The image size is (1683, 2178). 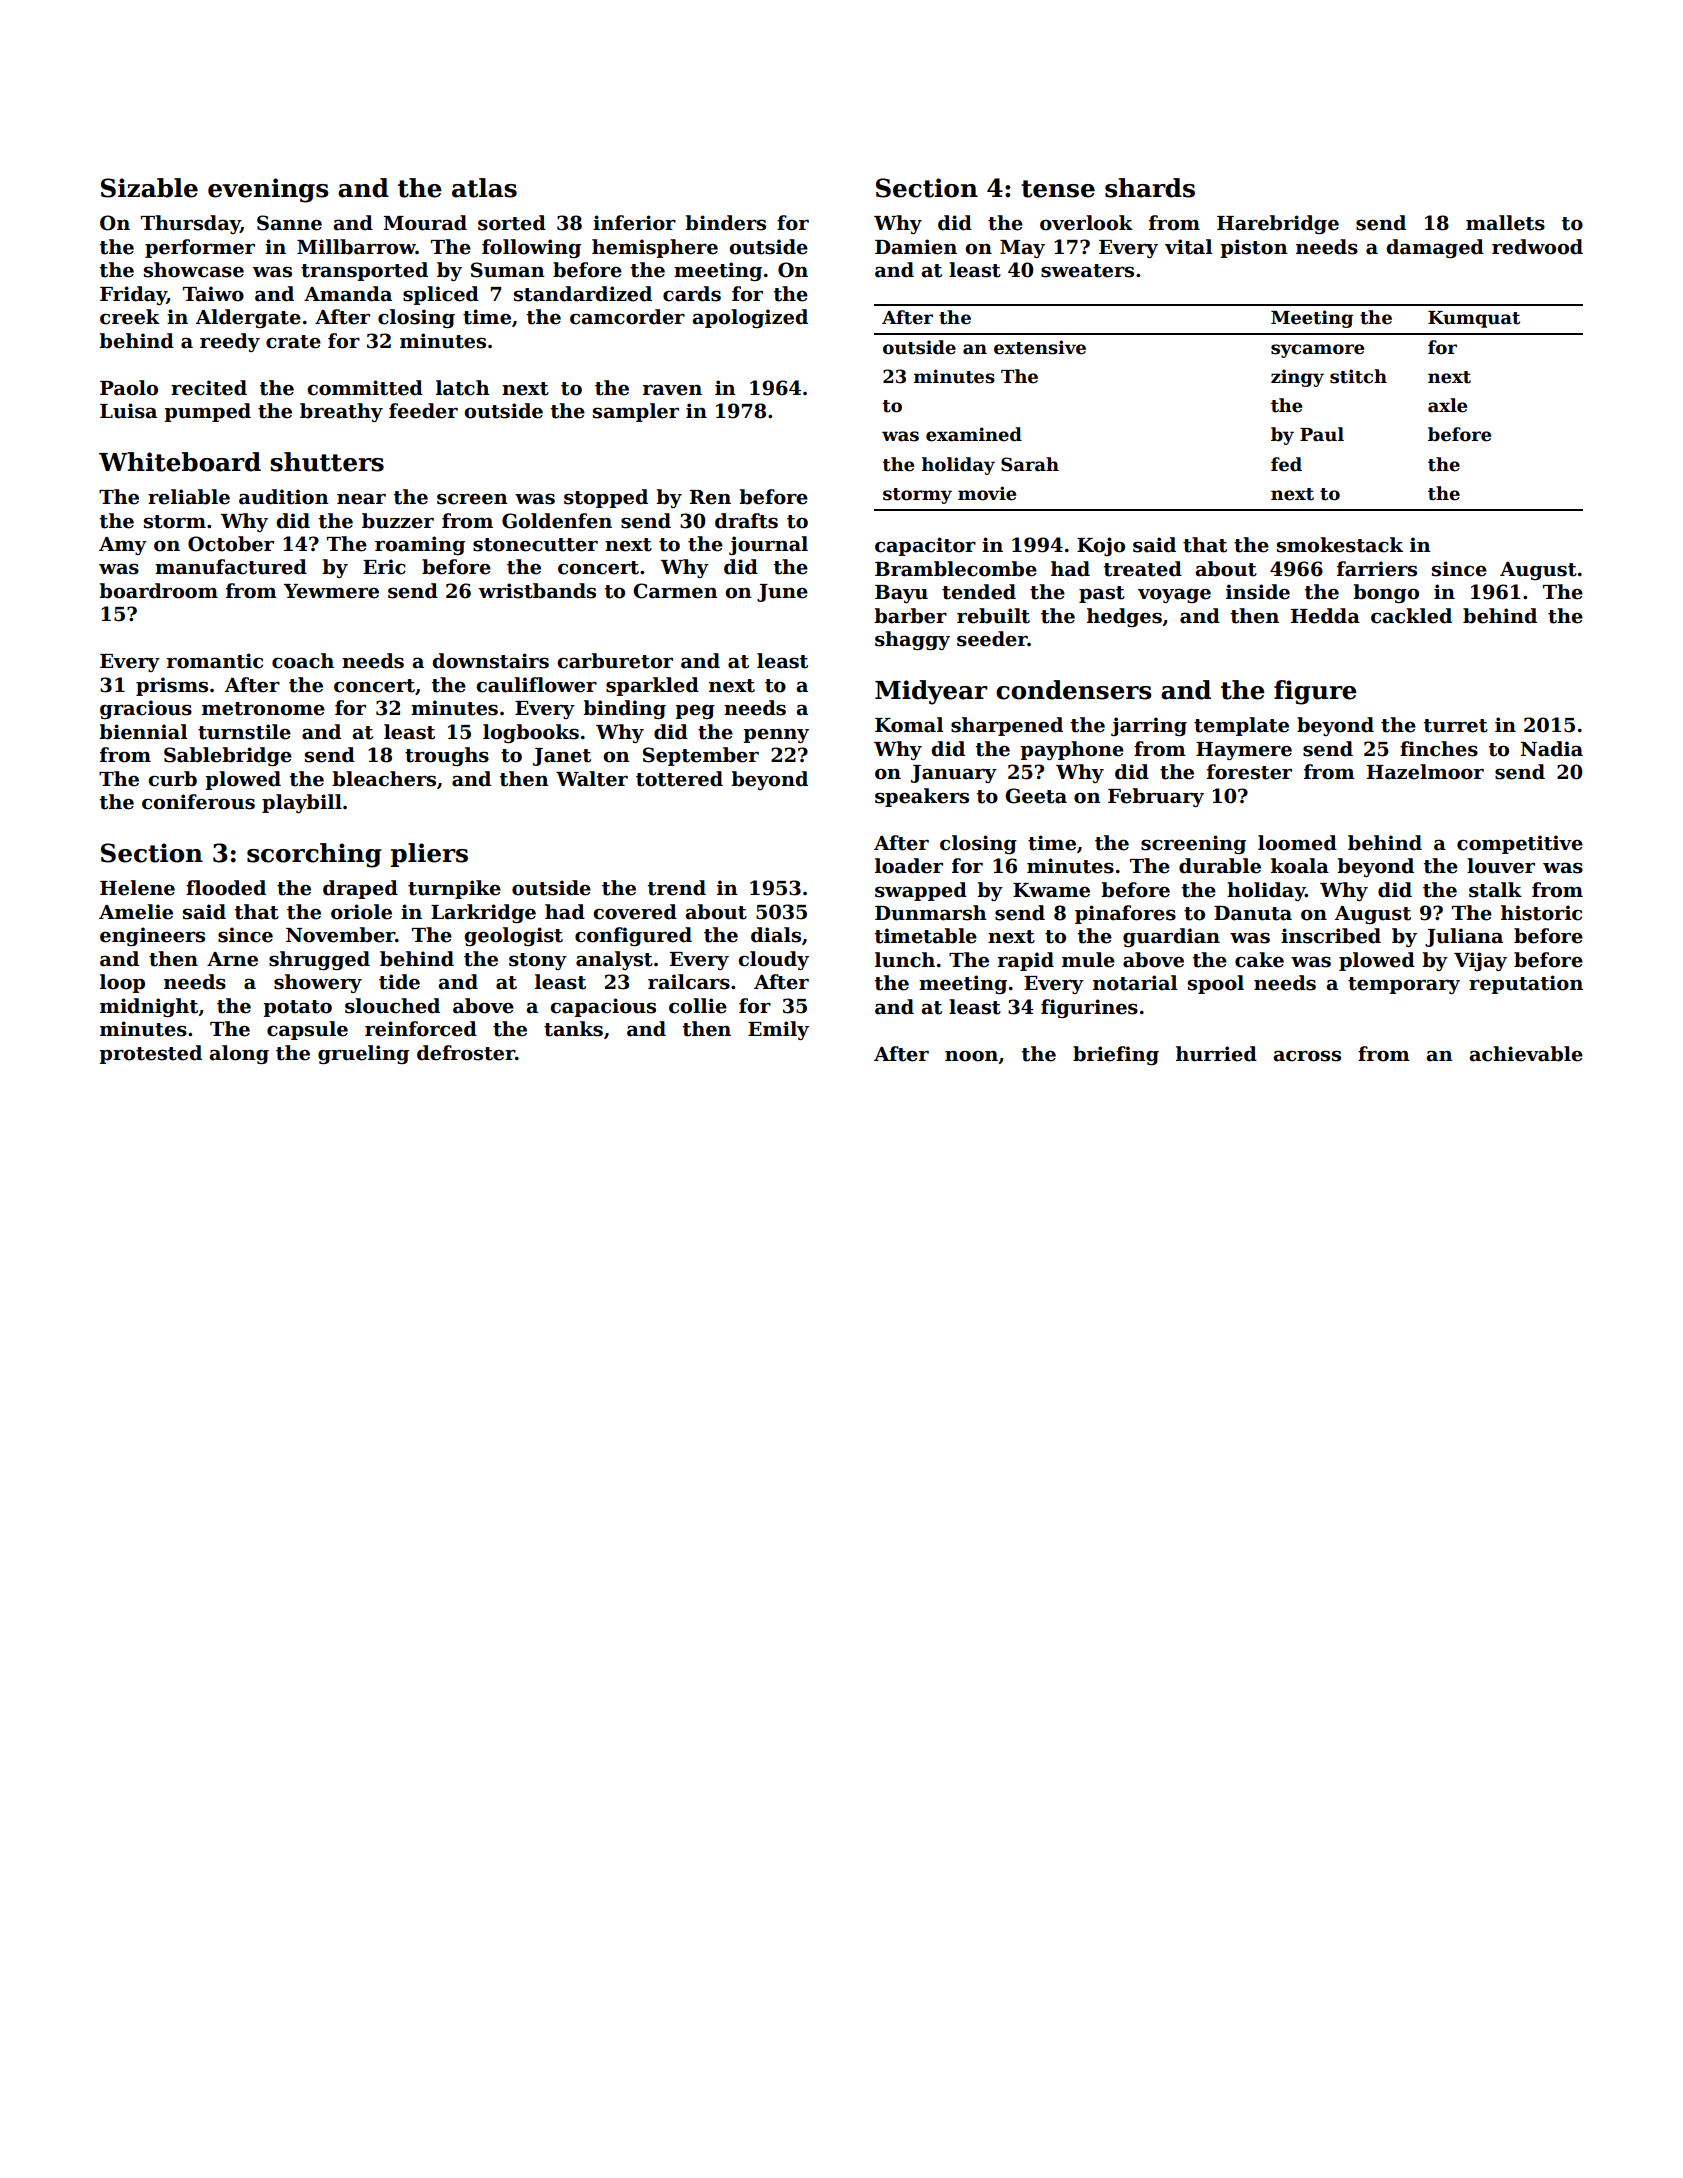 What do you see at coordinates (484, 188) in the document?
I see `atlas` at bounding box center [484, 188].
